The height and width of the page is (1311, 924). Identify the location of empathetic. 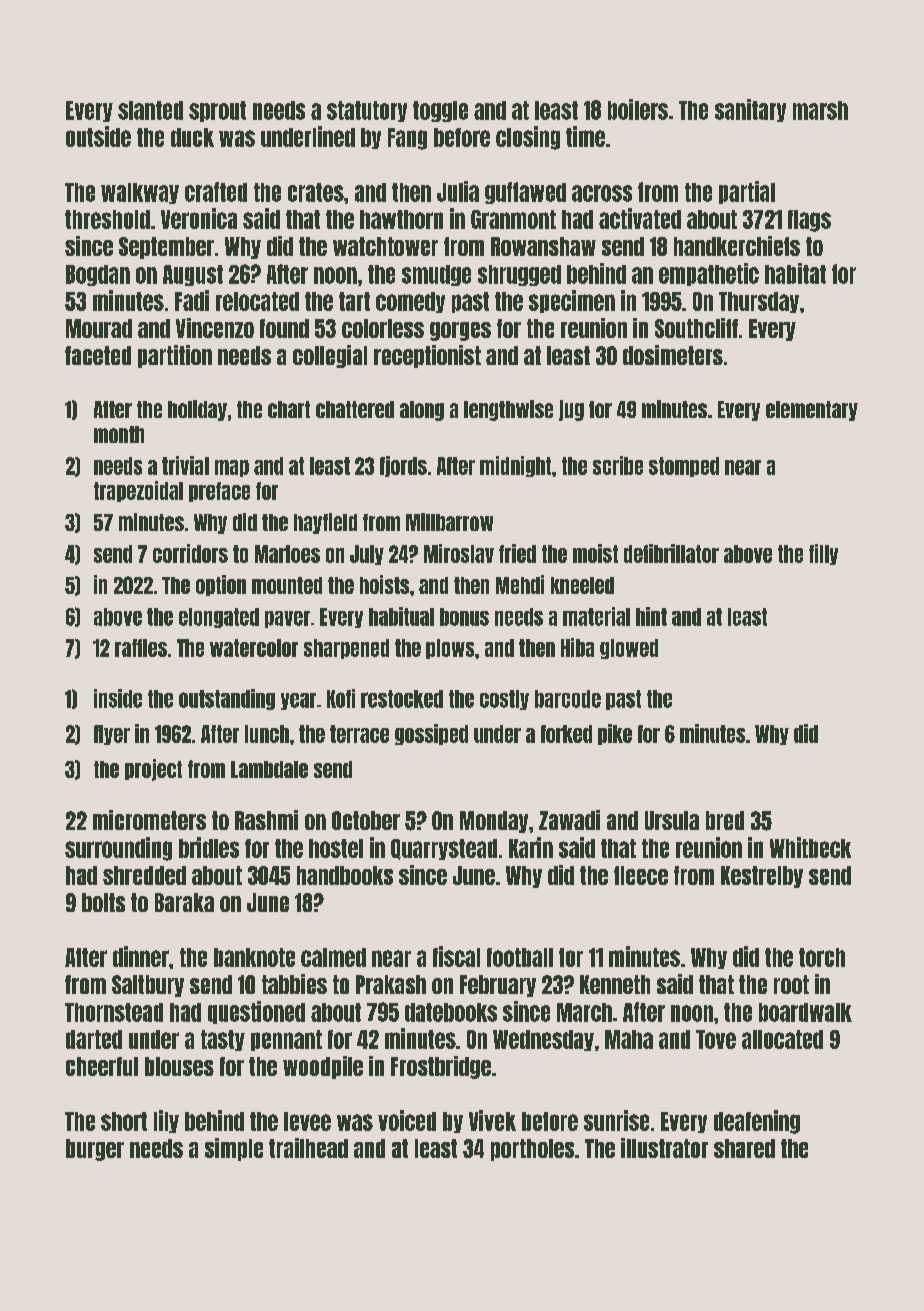
(709, 274).
